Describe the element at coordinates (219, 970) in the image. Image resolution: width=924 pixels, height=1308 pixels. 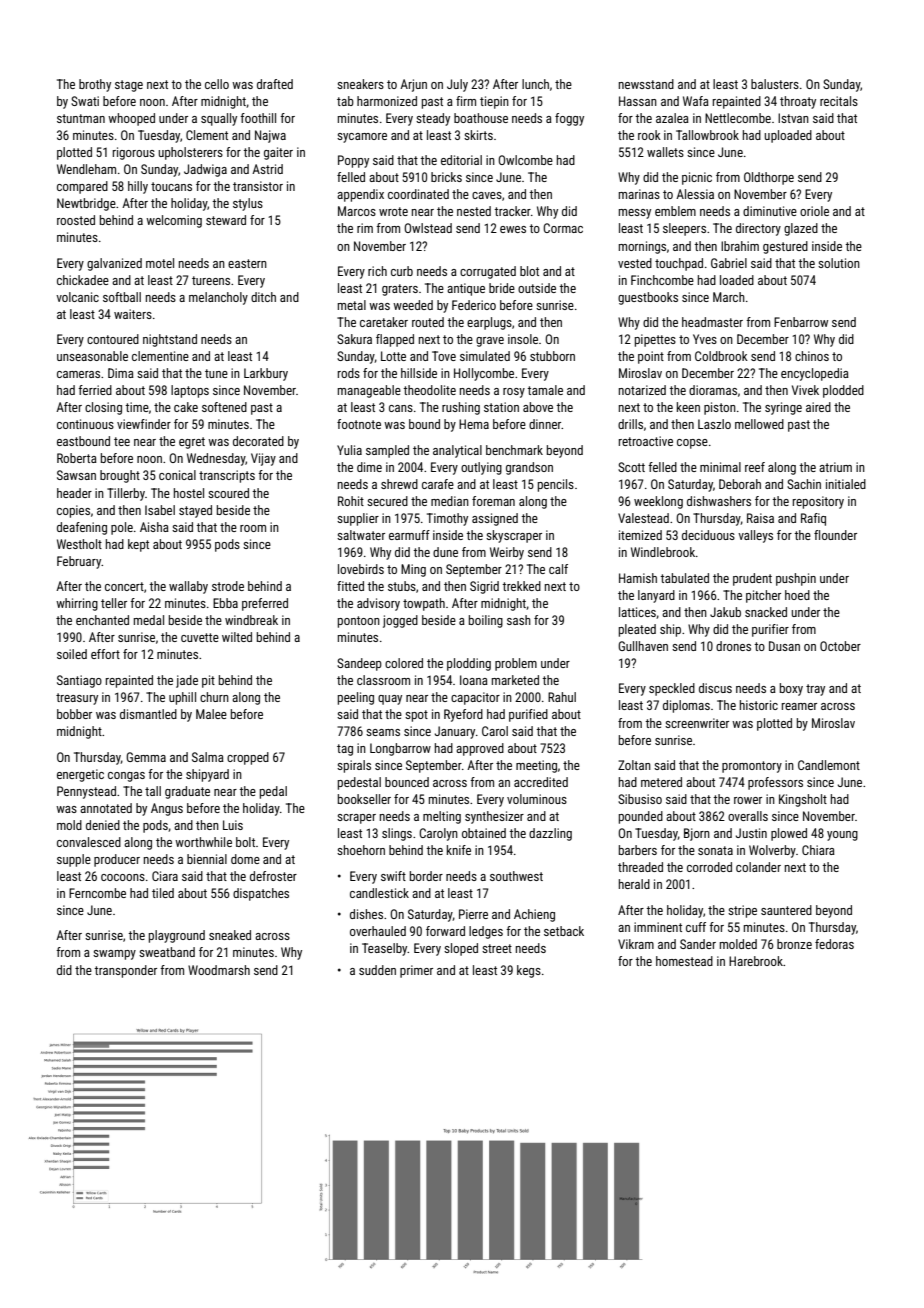
I see `Woodmarsh` at that location.
